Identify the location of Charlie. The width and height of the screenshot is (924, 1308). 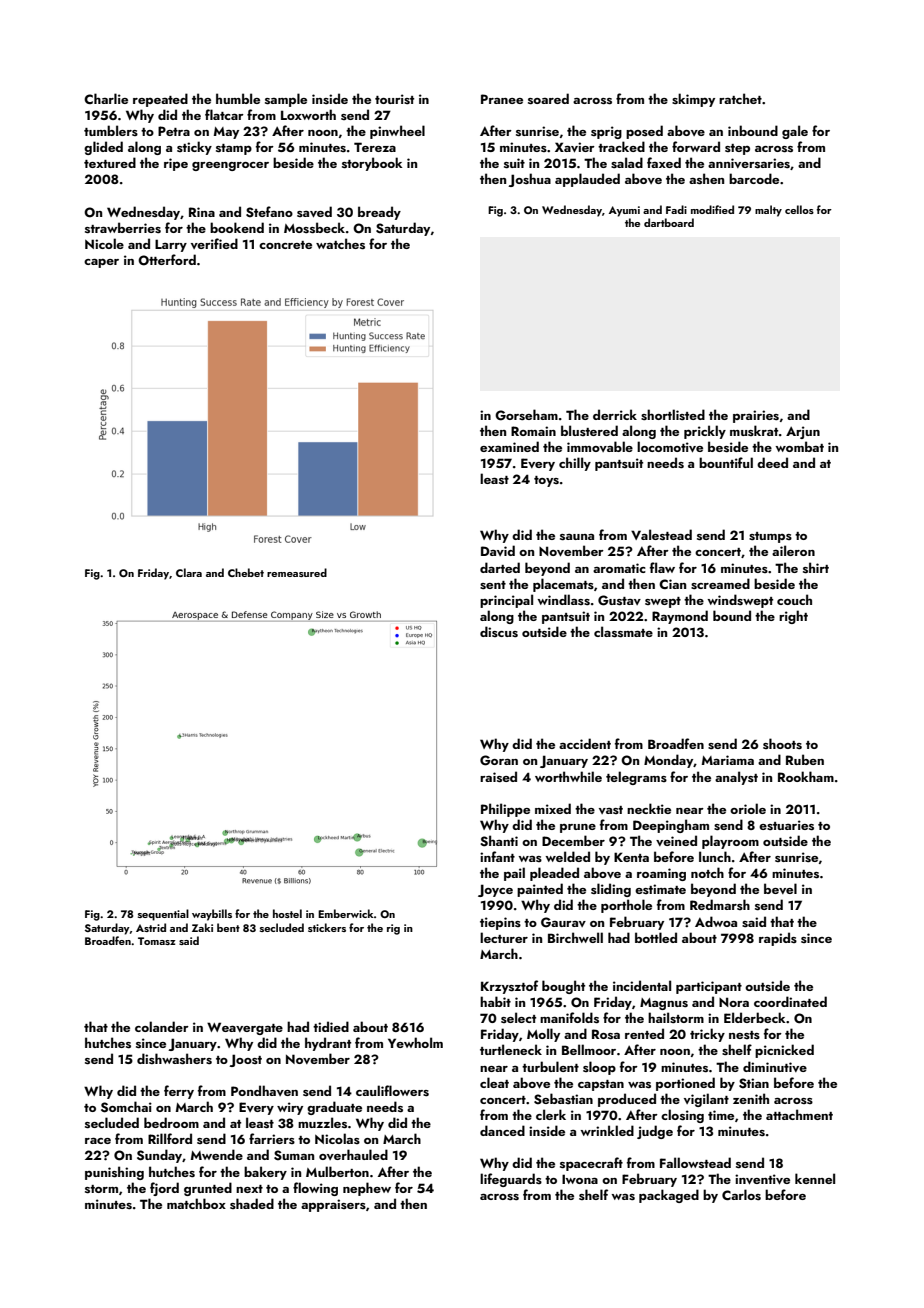
(106, 98).
